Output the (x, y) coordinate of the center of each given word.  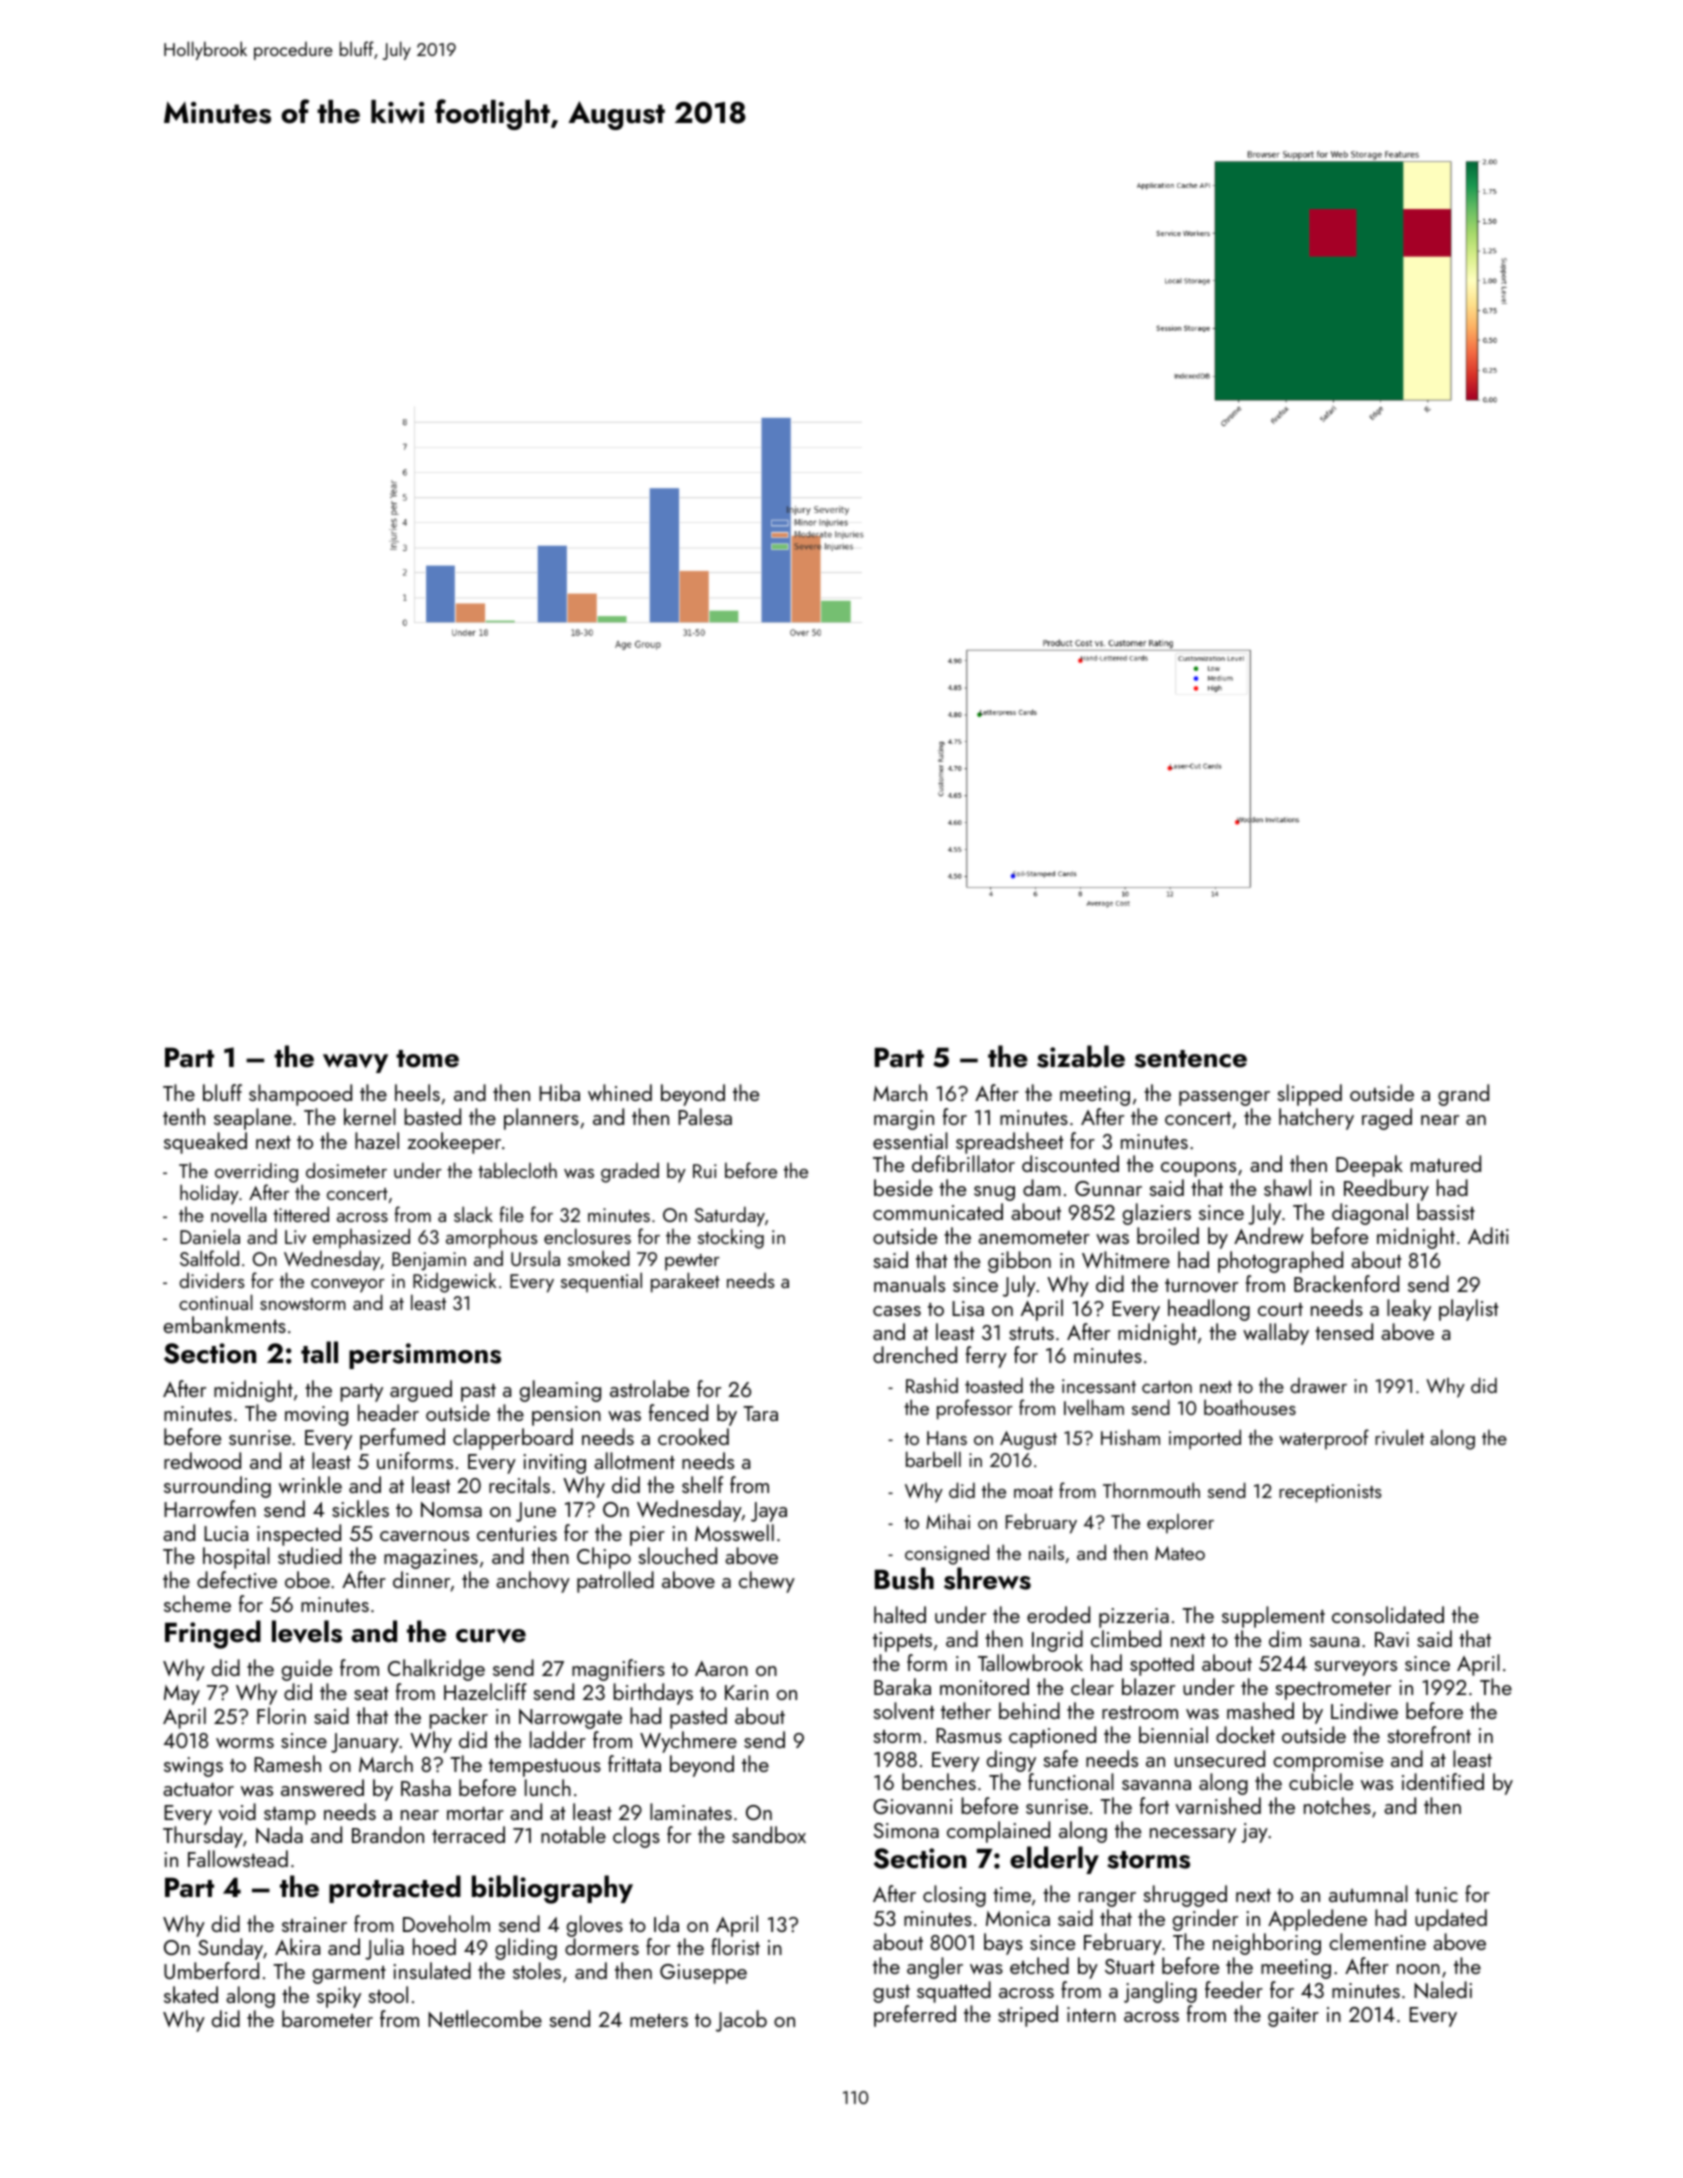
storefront (1429, 1734)
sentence (1191, 1059)
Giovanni (912, 1806)
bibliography (552, 1889)
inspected (299, 1535)
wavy (355, 1063)
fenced (678, 1412)
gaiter (1293, 2017)
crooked (693, 1436)
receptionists (1330, 1493)
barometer (327, 2018)
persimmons (425, 1356)
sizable (1081, 1056)
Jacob (741, 2021)
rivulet (1399, 1437)
